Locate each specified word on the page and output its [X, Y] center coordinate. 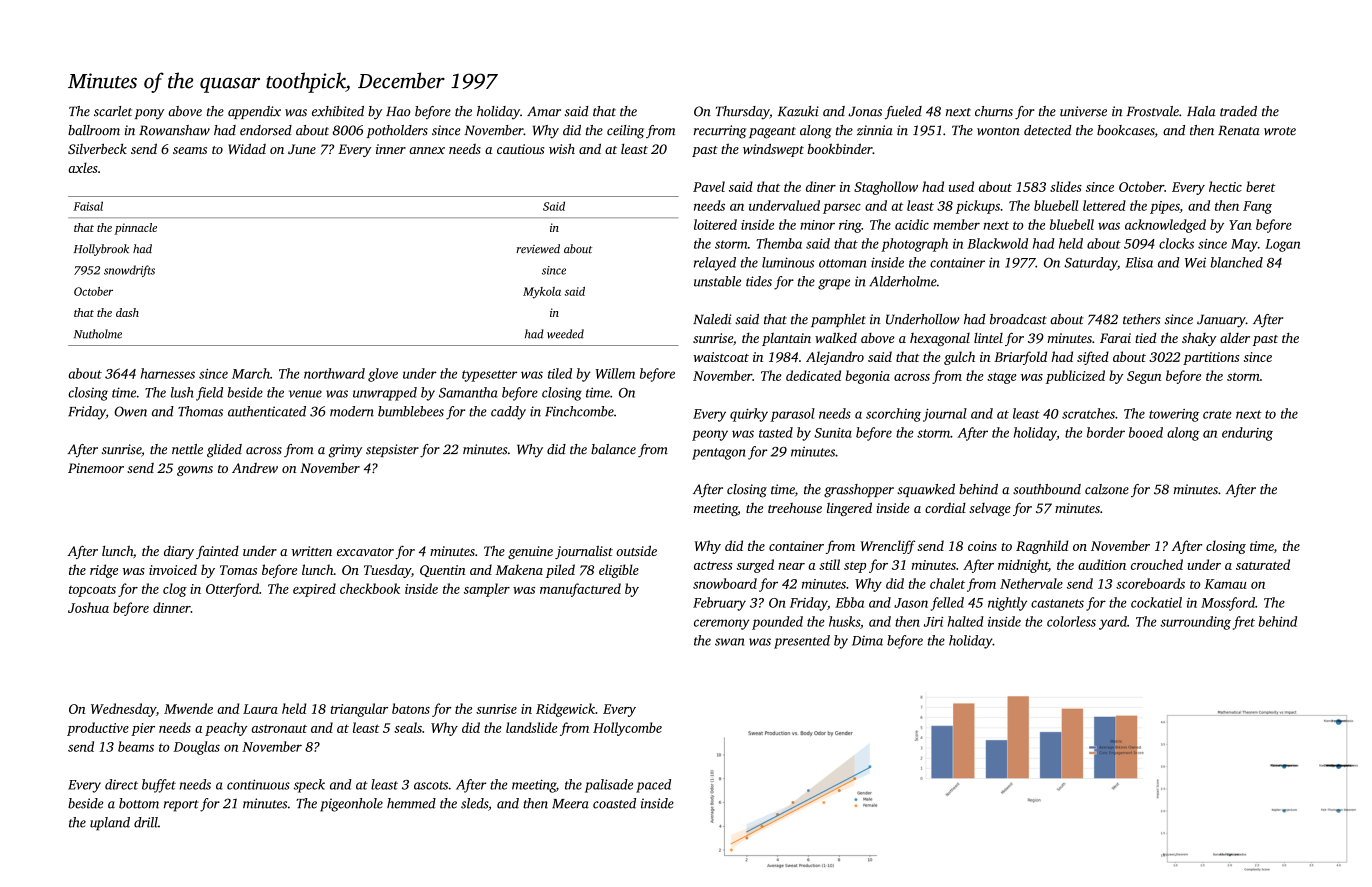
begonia [868, 377]
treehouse [795, 508]
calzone [1107, 489]
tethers [1141, 319]
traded [1238, 111]
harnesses [168, 373]
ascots [431, 785]
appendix [254, 112]
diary [179, 552]
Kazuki [798, 111]
